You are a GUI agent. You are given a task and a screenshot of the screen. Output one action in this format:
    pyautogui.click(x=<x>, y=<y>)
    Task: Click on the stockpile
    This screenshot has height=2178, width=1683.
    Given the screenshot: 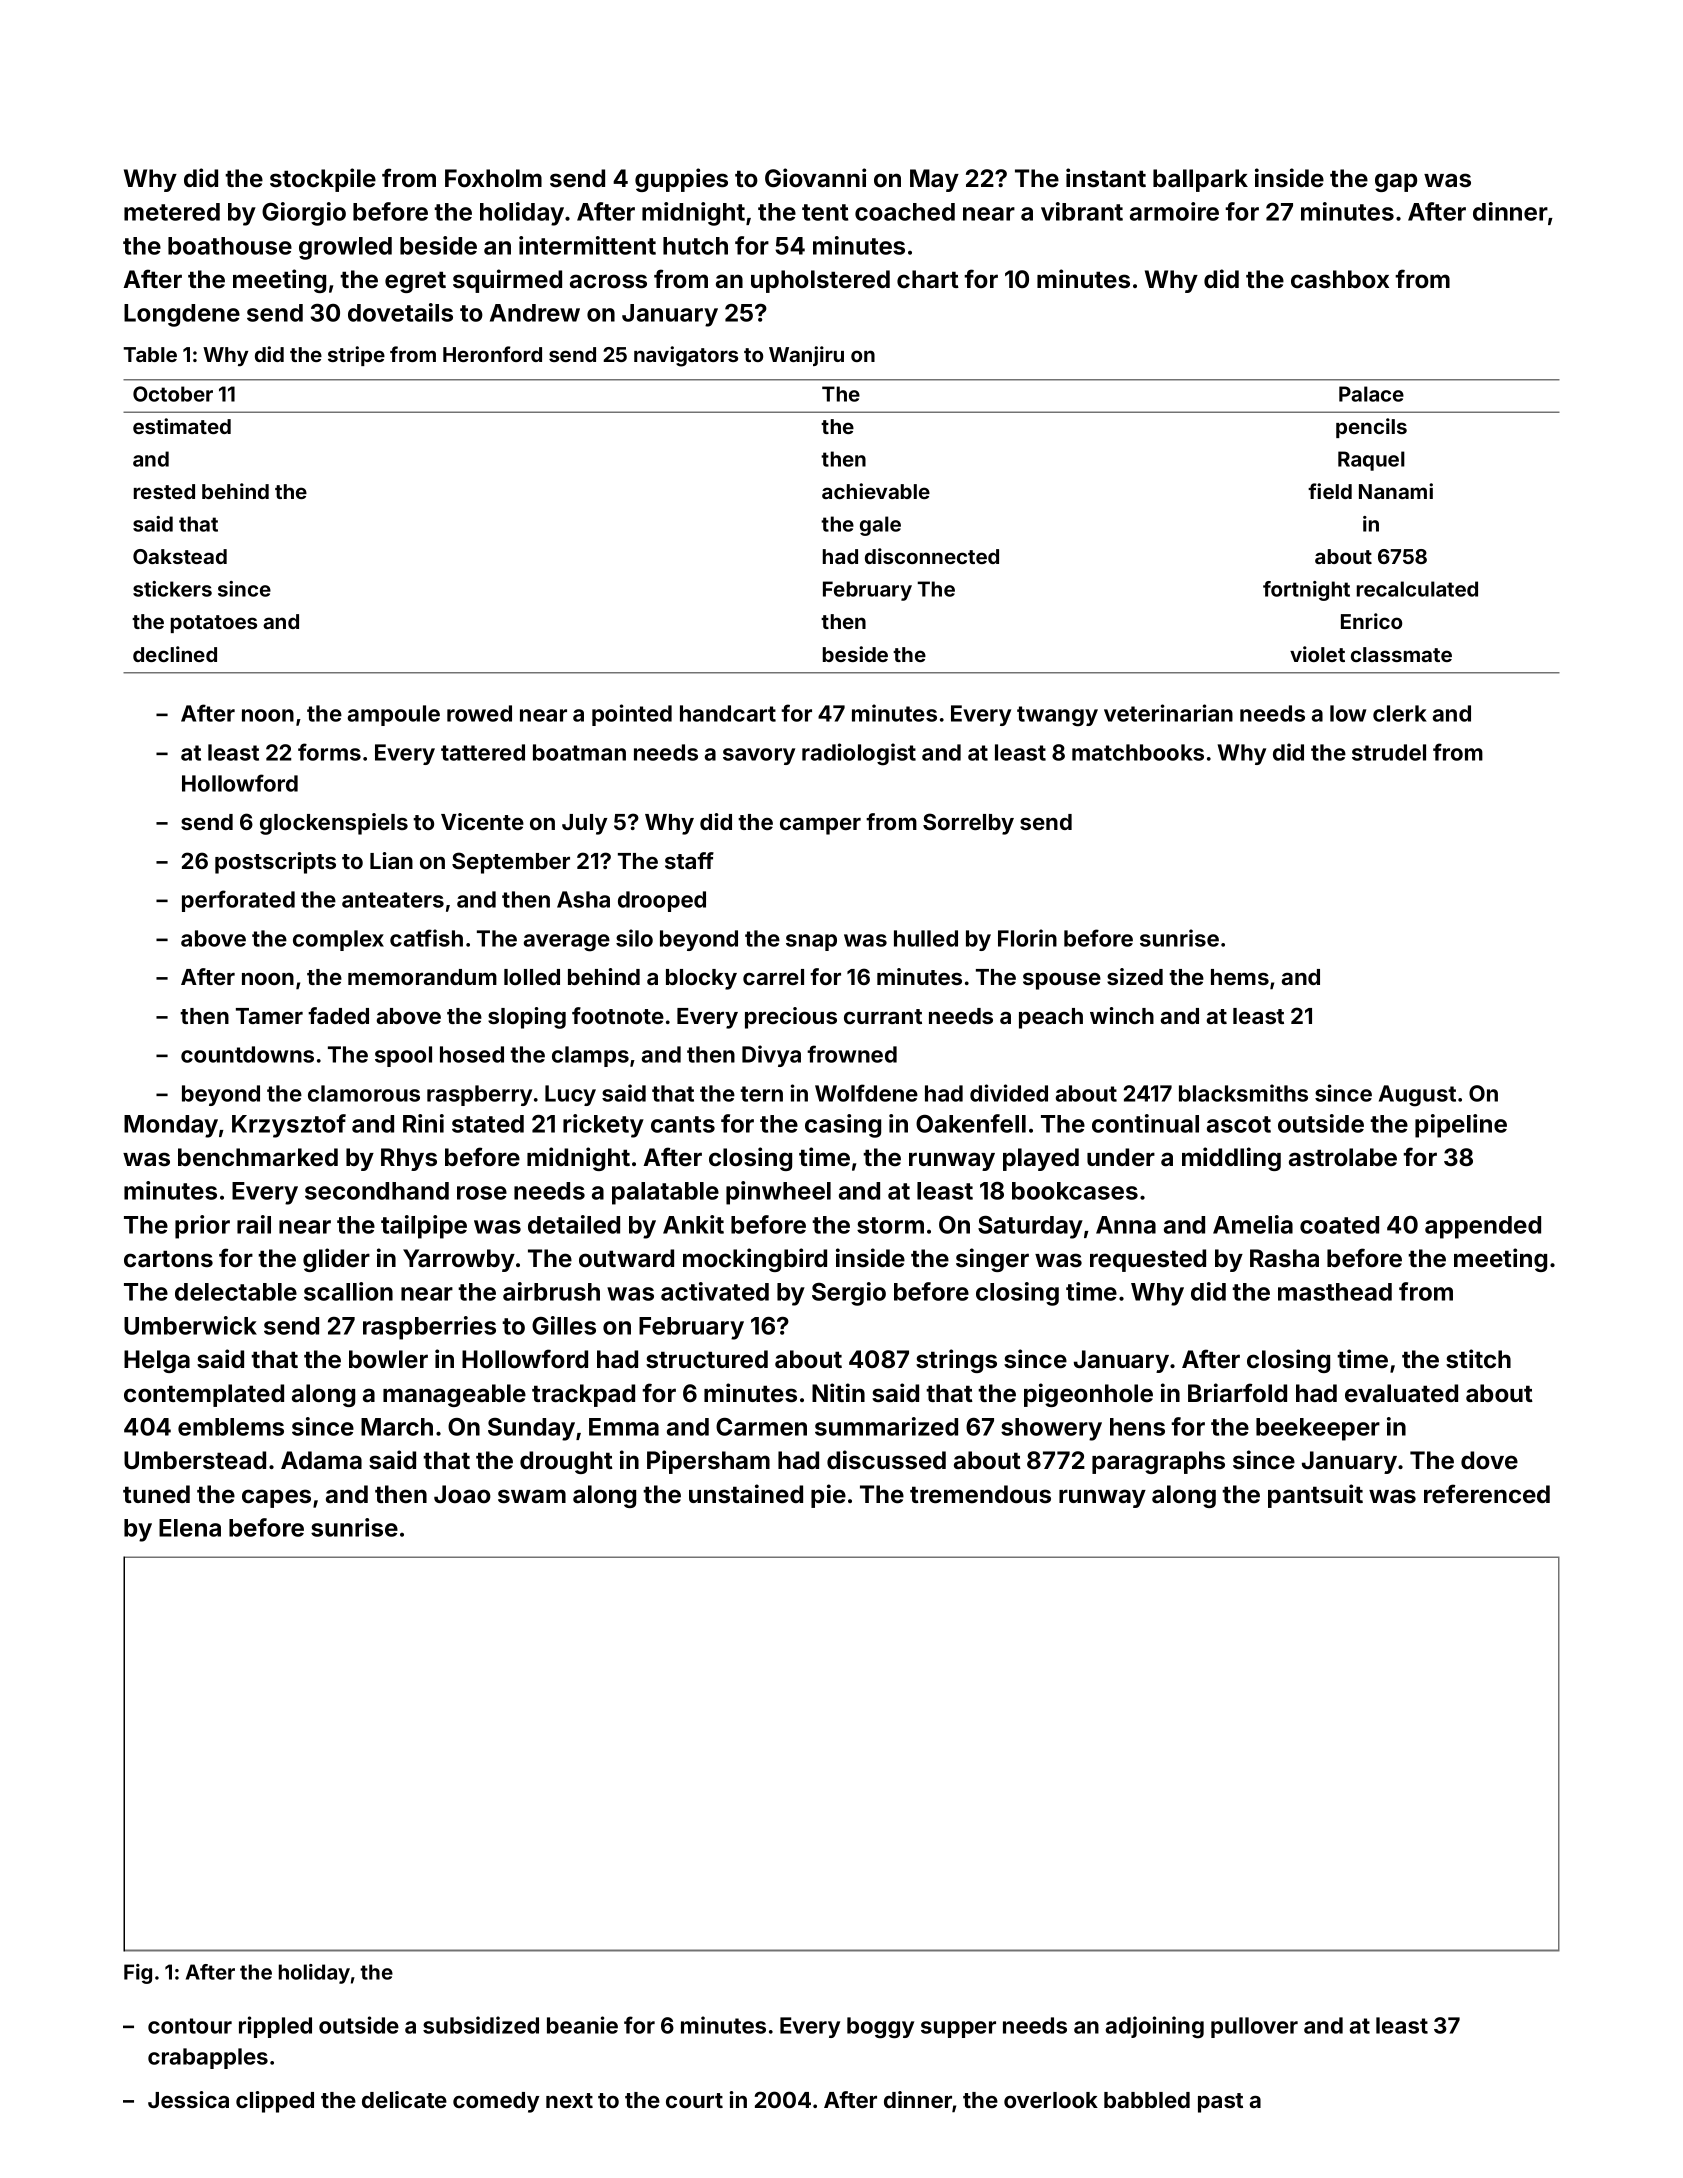 What is the action you would take?
    pyautogui.click(x=323, y=180)
